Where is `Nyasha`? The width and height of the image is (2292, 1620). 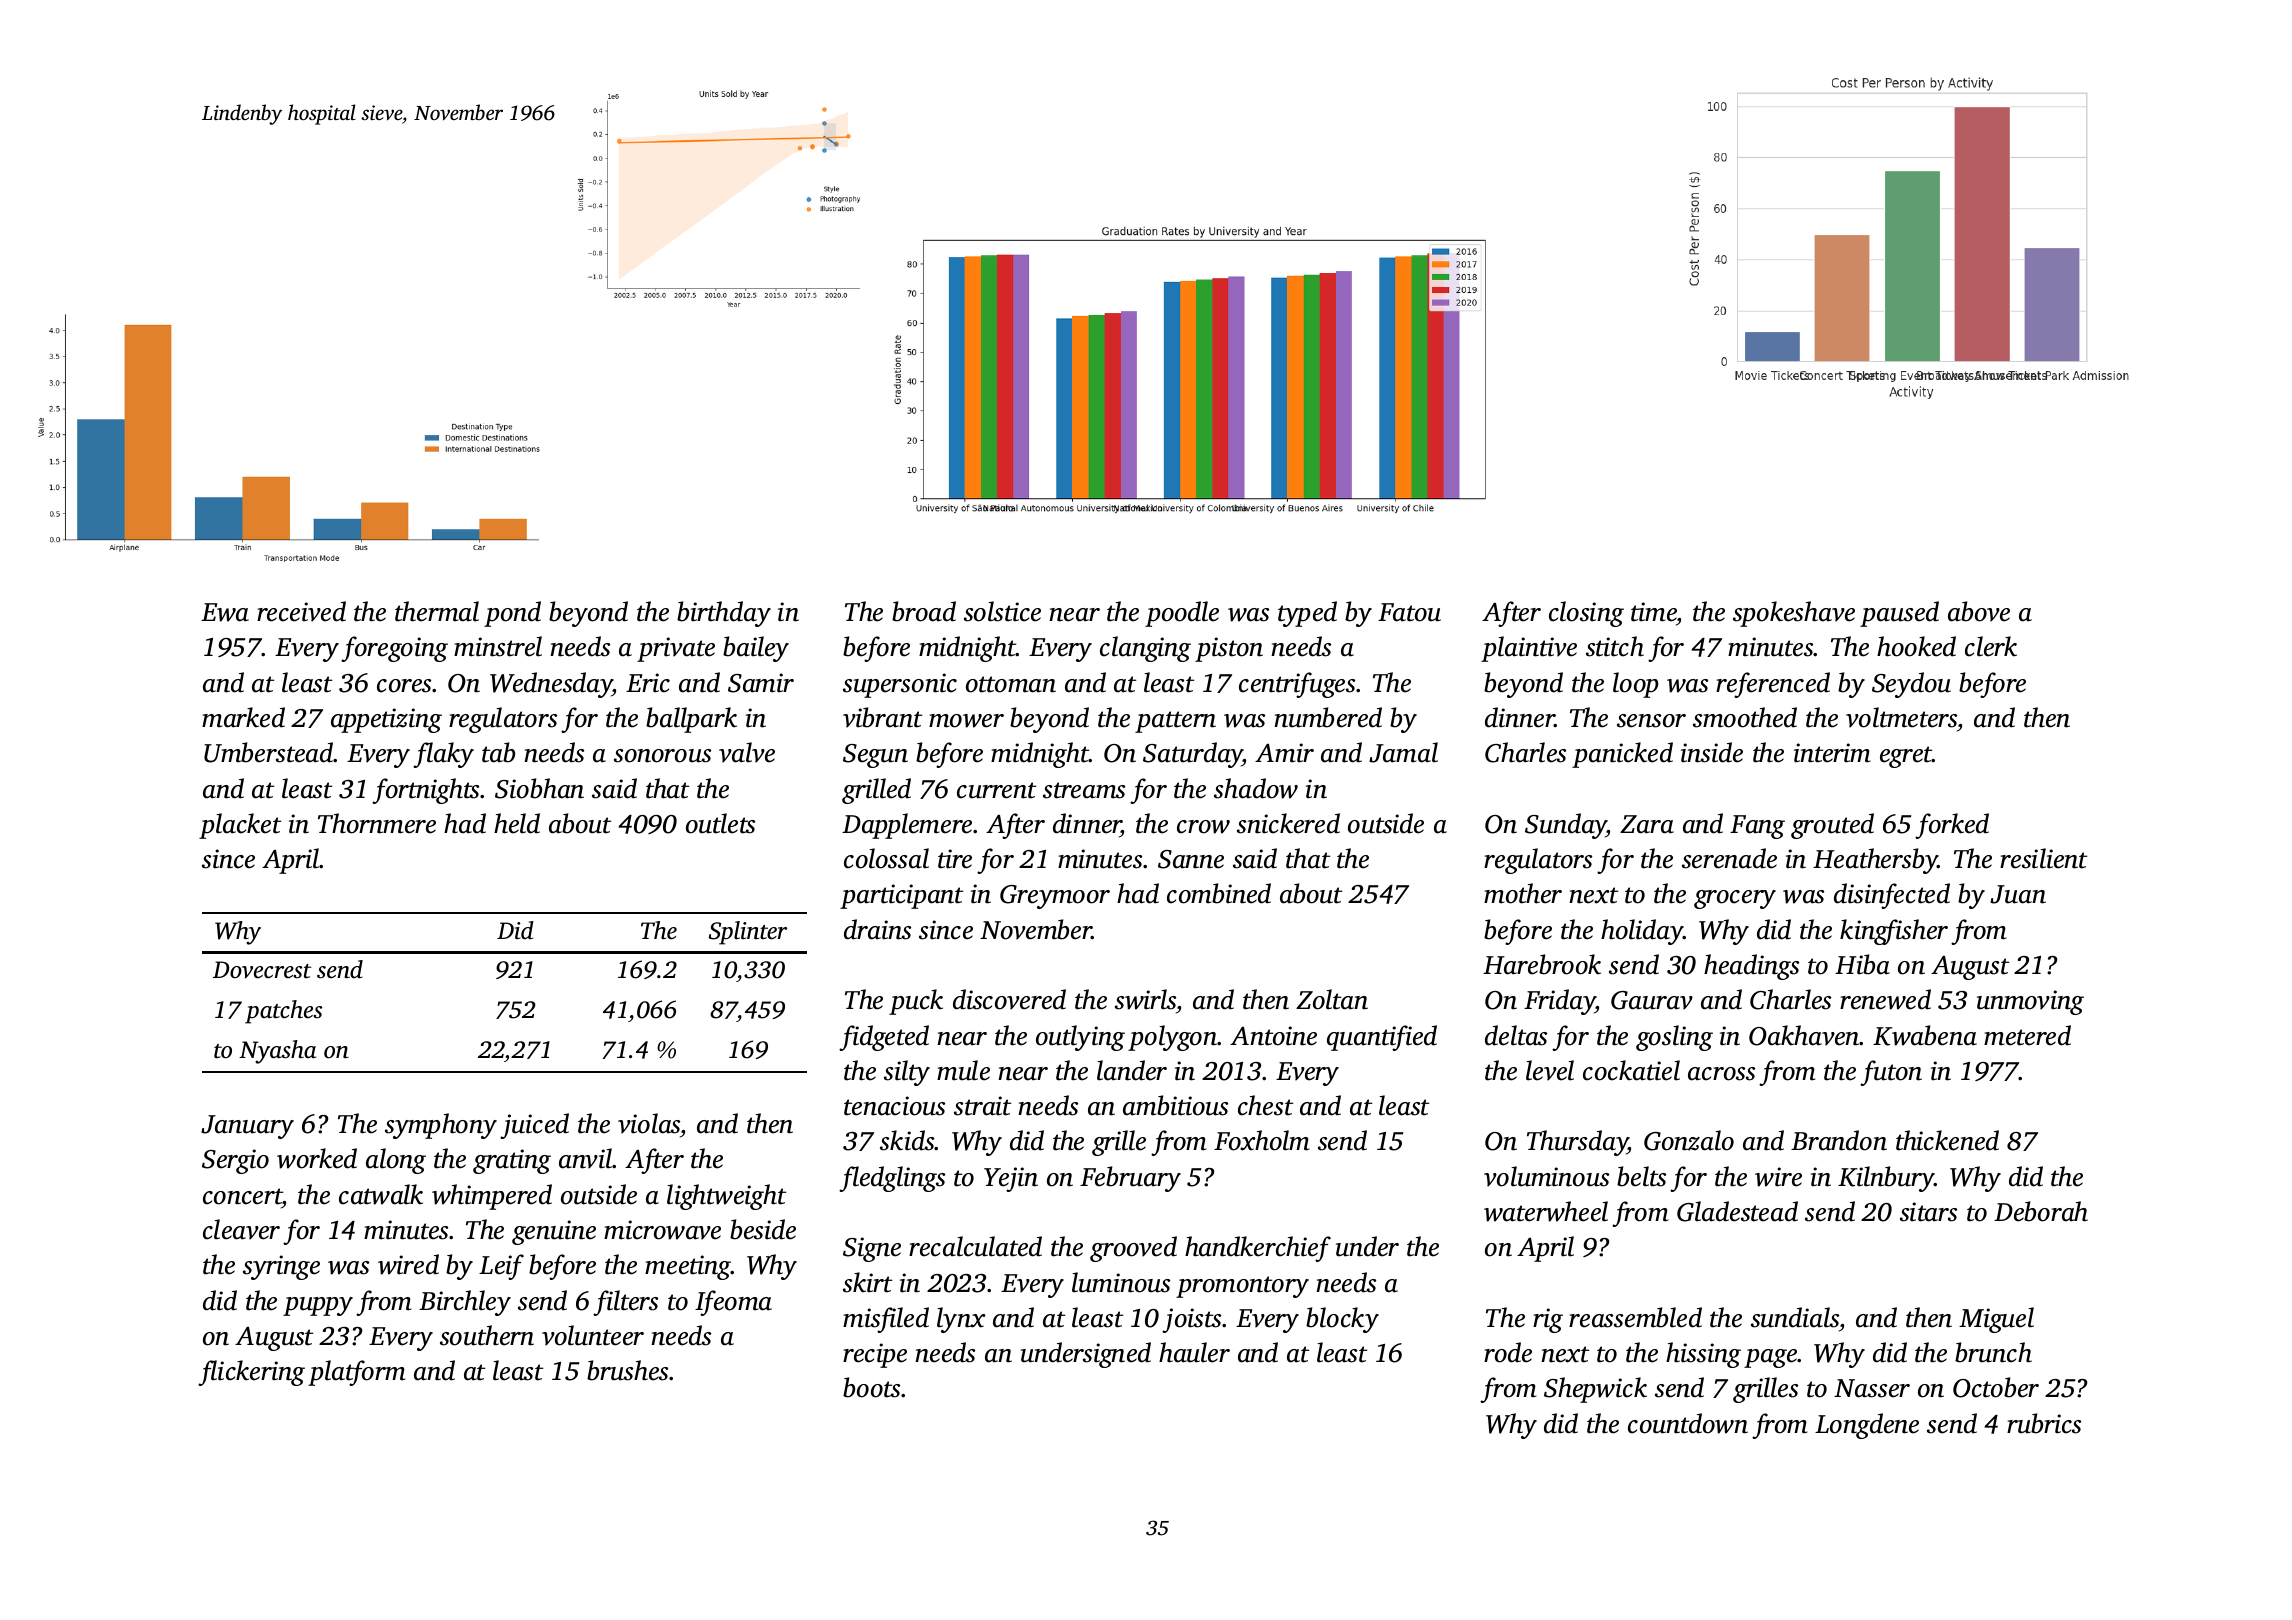
Nyasha is located at coordinates (277, 1052).
